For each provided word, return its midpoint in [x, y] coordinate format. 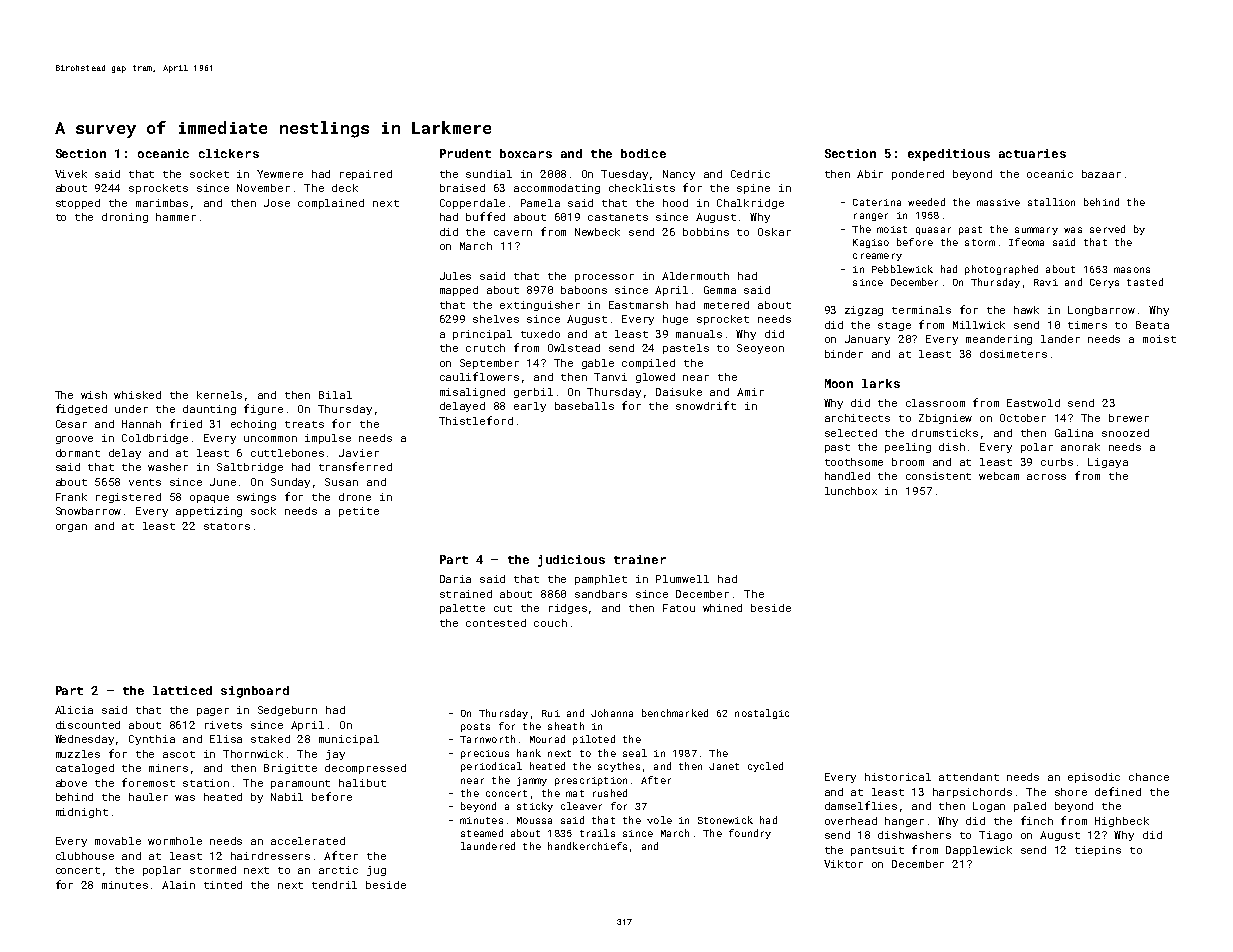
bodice [643, 153]
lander [1060, 339]
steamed [482, 833]
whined [722, 608]
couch [550, 623]
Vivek [71, 174]
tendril [334, 885]
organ [71, 528]
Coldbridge [155, 439]
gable [598, 364]
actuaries [1032, 153]
